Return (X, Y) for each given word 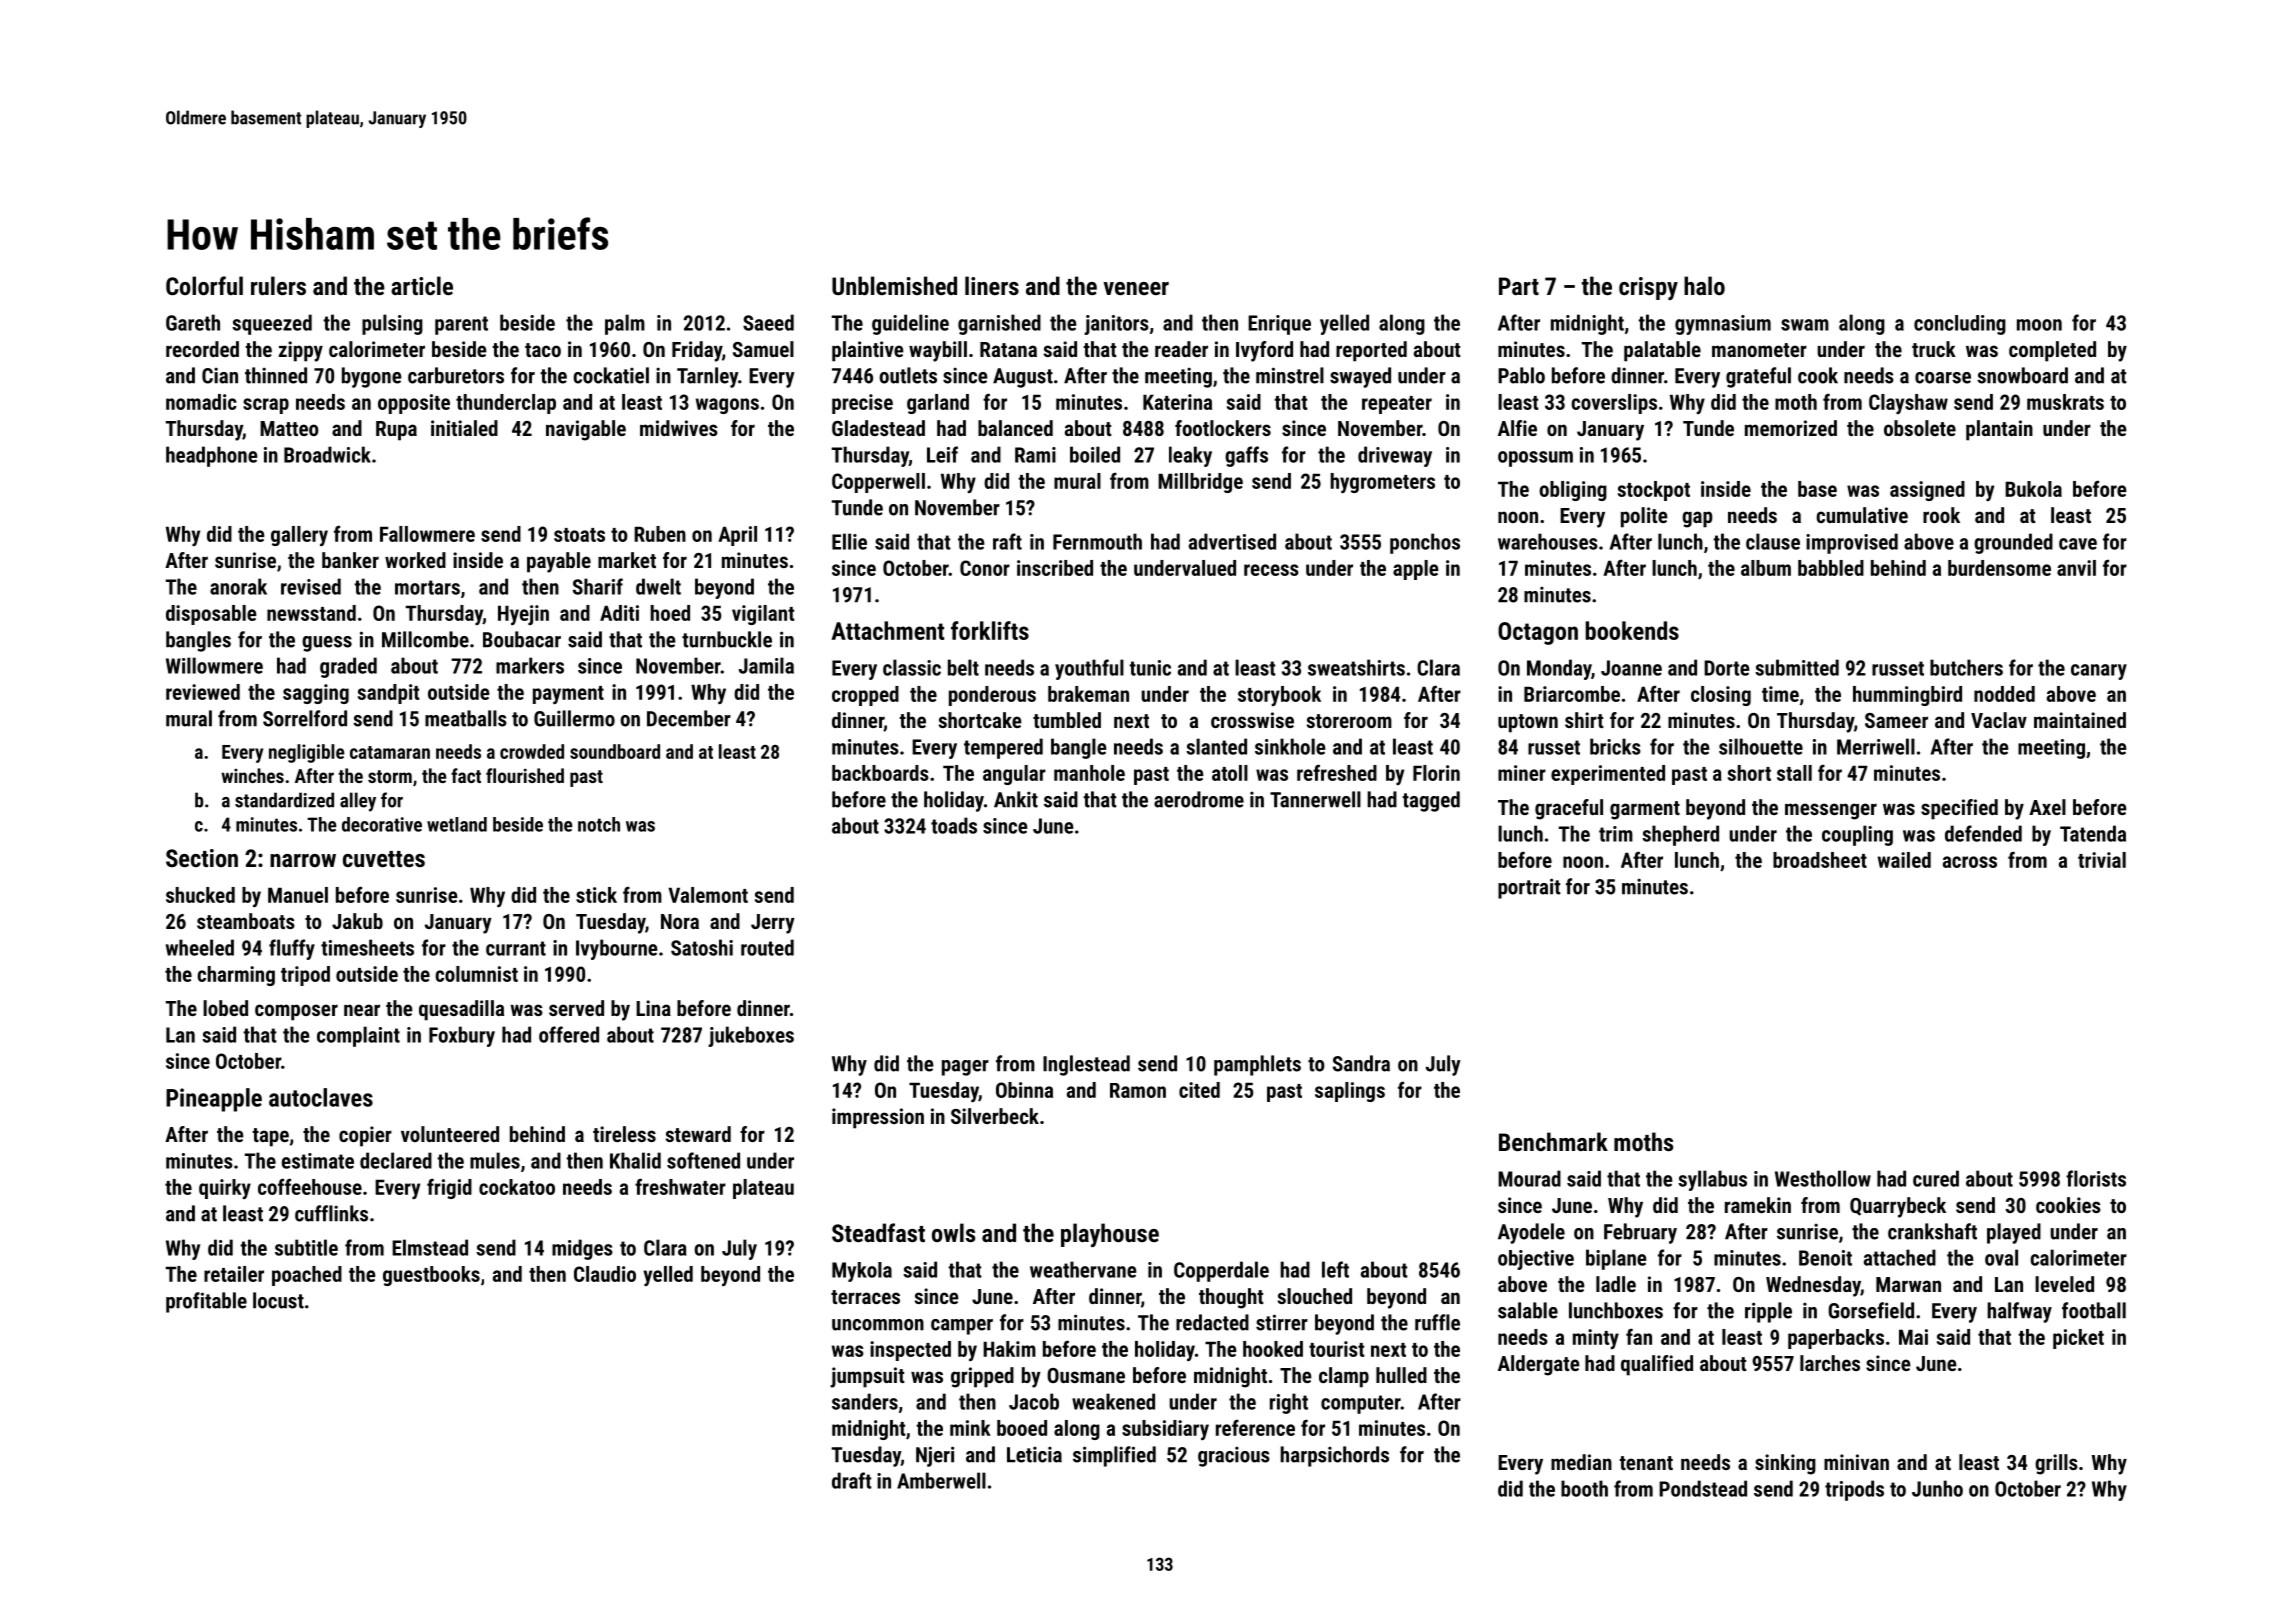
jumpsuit (867, 1377)
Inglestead (1086, 1065)
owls (953, 1232)
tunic (1150, 668)
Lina (653, 1008)
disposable (211, 615)
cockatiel (611, 375)
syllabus (1712, 1180)
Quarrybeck (1898, 1207)
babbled (1831, 568)
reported (1371, 351)
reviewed (203, 692)
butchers (1966, 667)
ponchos (1425, 543)
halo (1704, 285)
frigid (449, 1188)
